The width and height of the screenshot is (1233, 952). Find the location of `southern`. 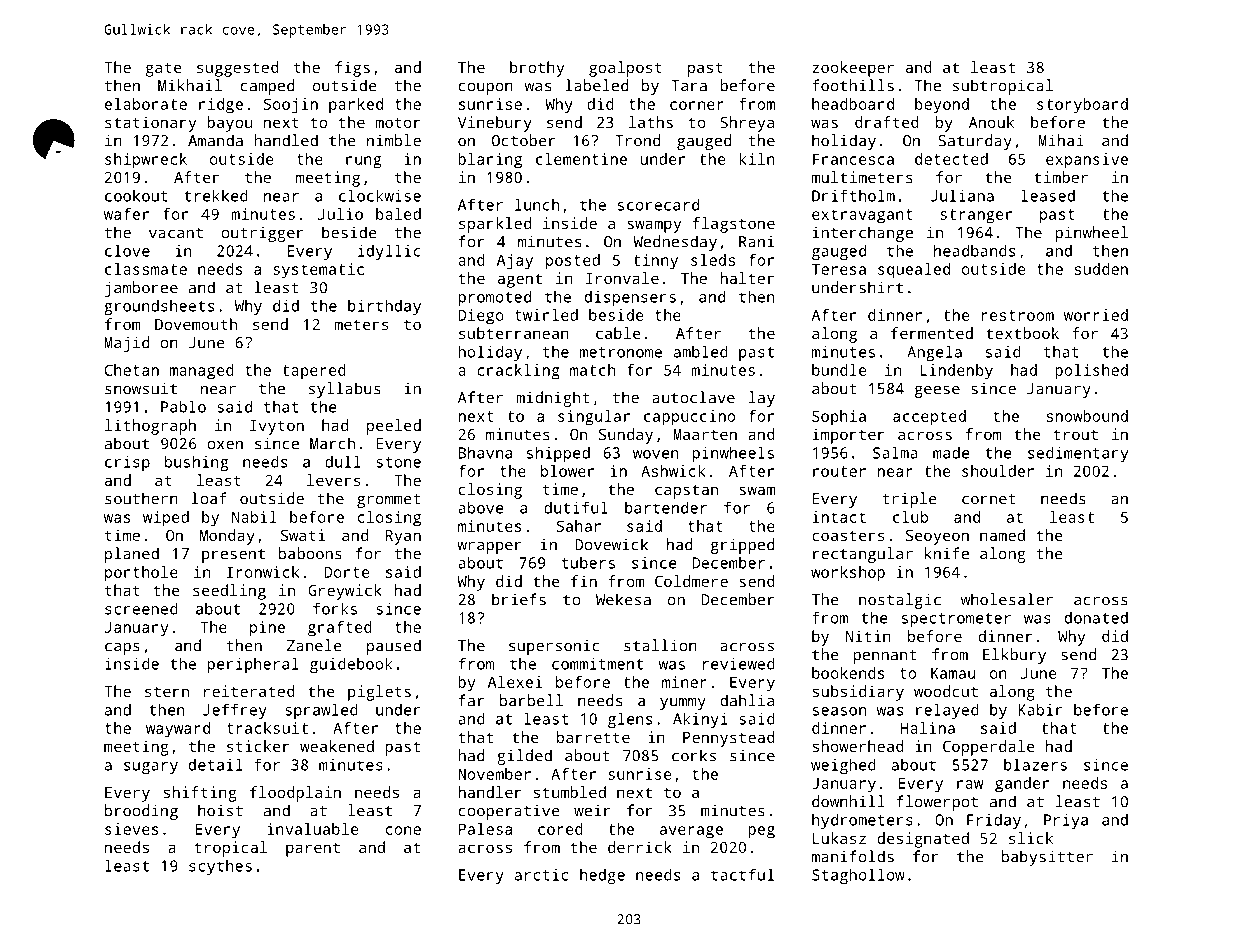

southern is located at coordinates (141, 498).
